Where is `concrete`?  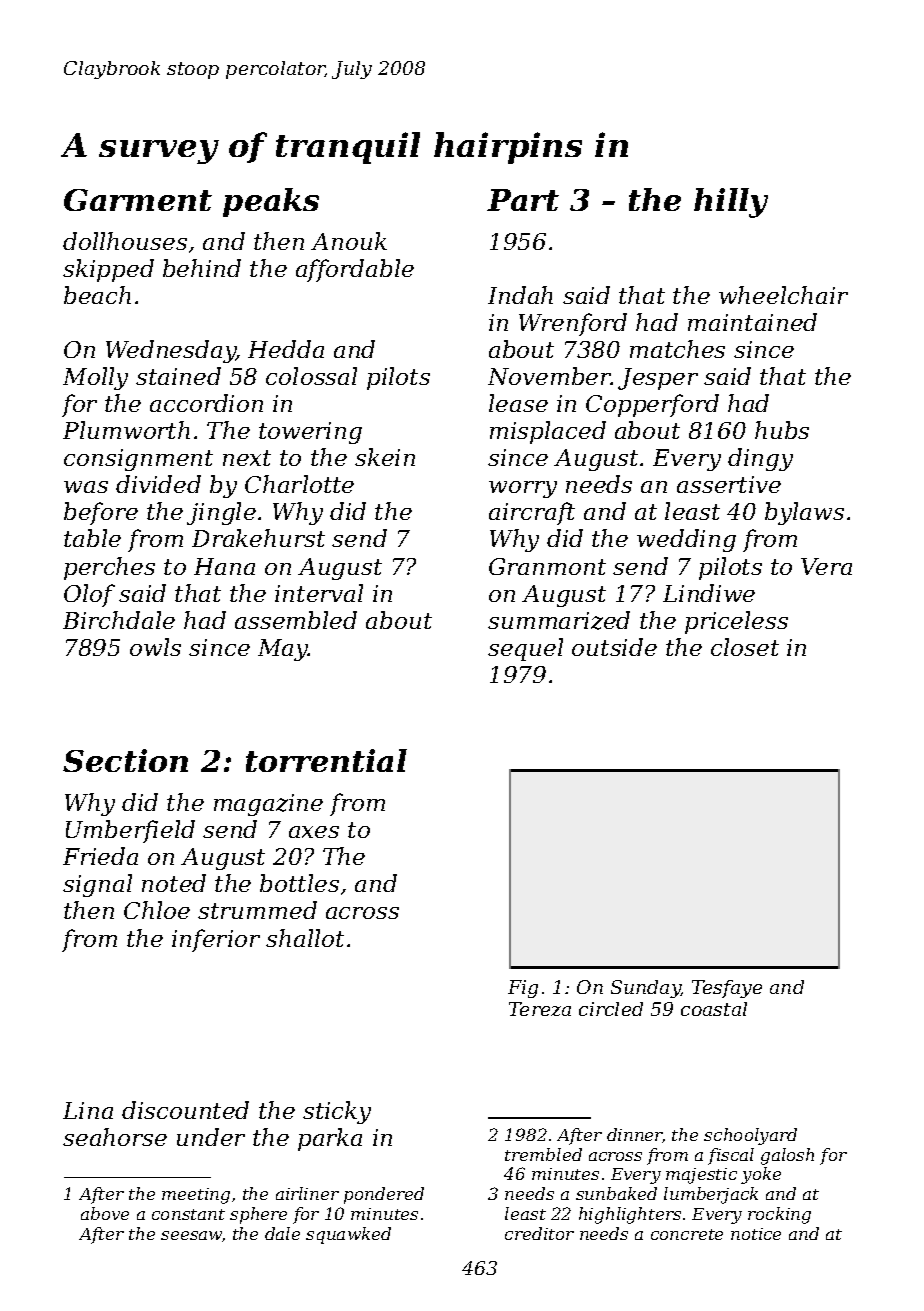 concrete is located at coordinates (687, 1234).
